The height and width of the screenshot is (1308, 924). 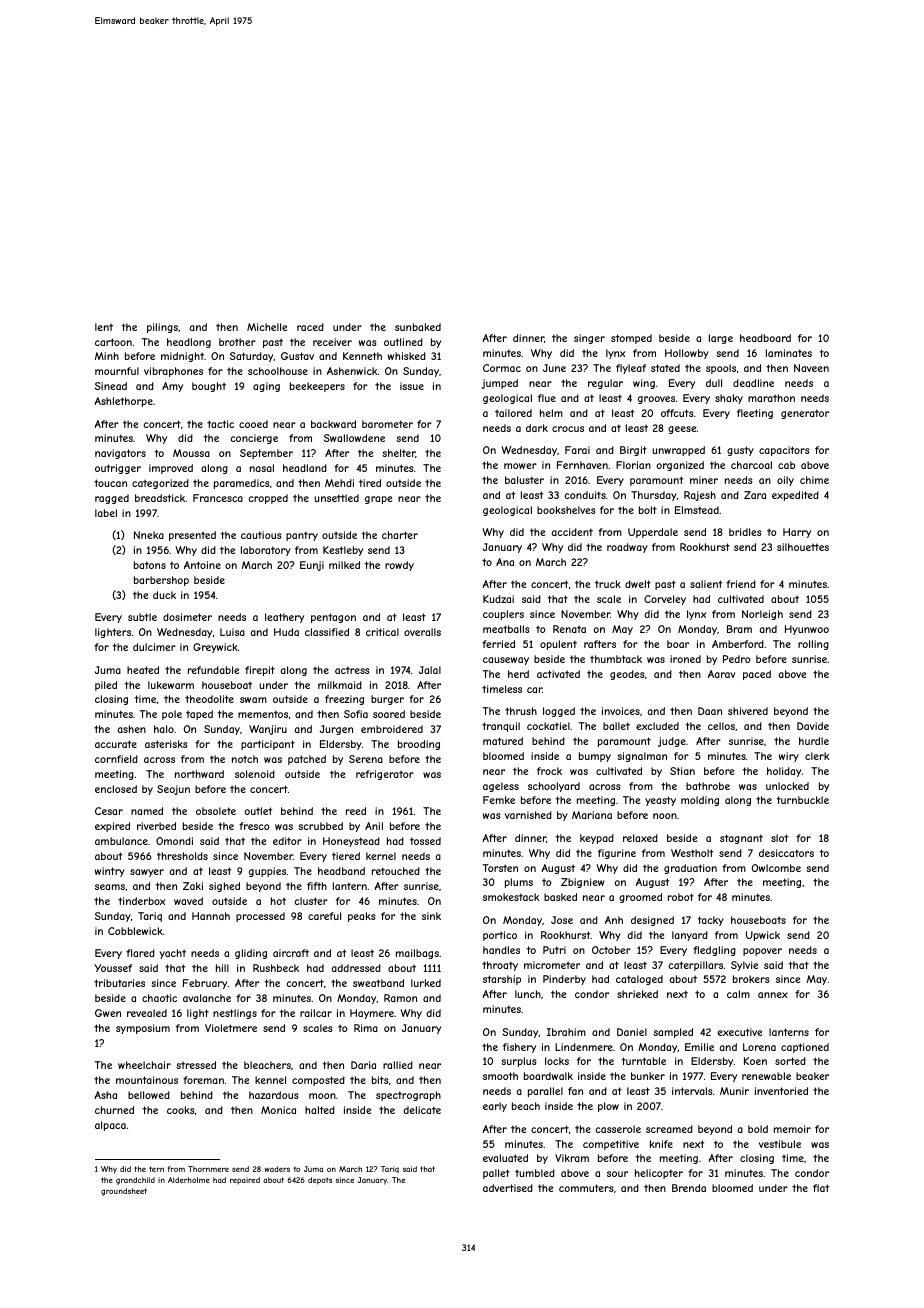 What do you see at coordinates (398, 1065) in the screenshot?
I see `rallied` at bounding box center [398, 1065].
